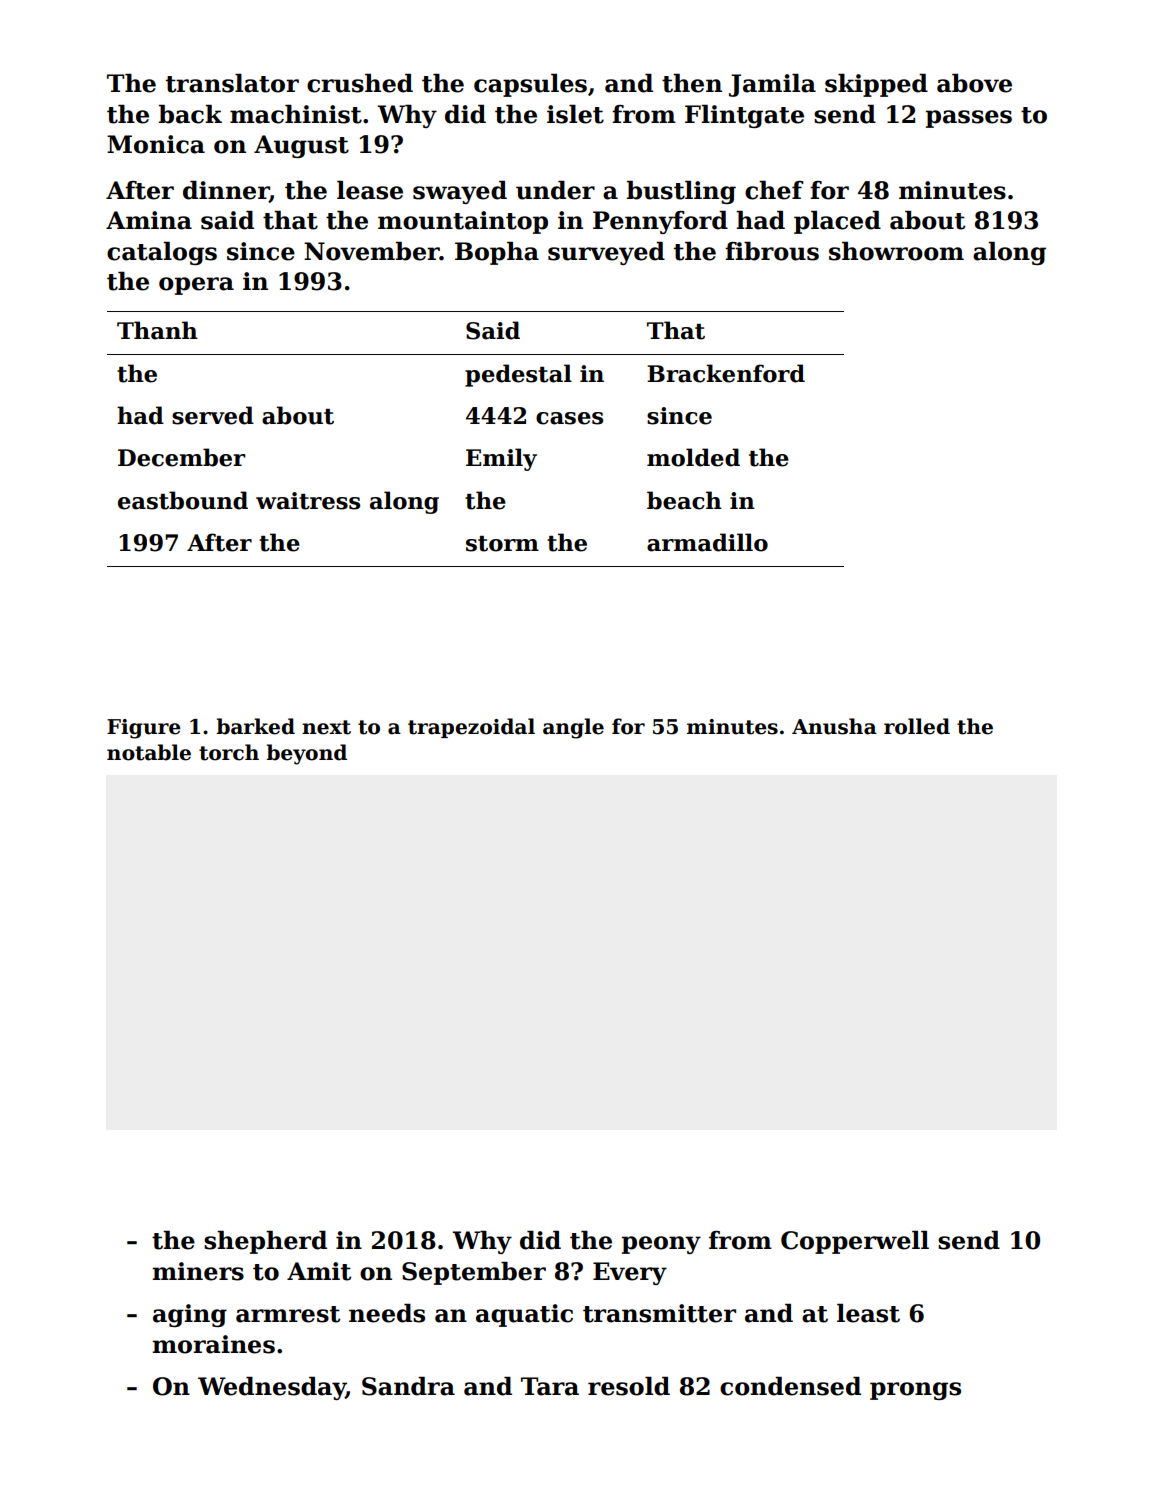 The height and width of the screenshot is (1507, 1164). Describe the element at coordinates (272, 1388) in the screenshot. I see `Wednesday` at that location.
